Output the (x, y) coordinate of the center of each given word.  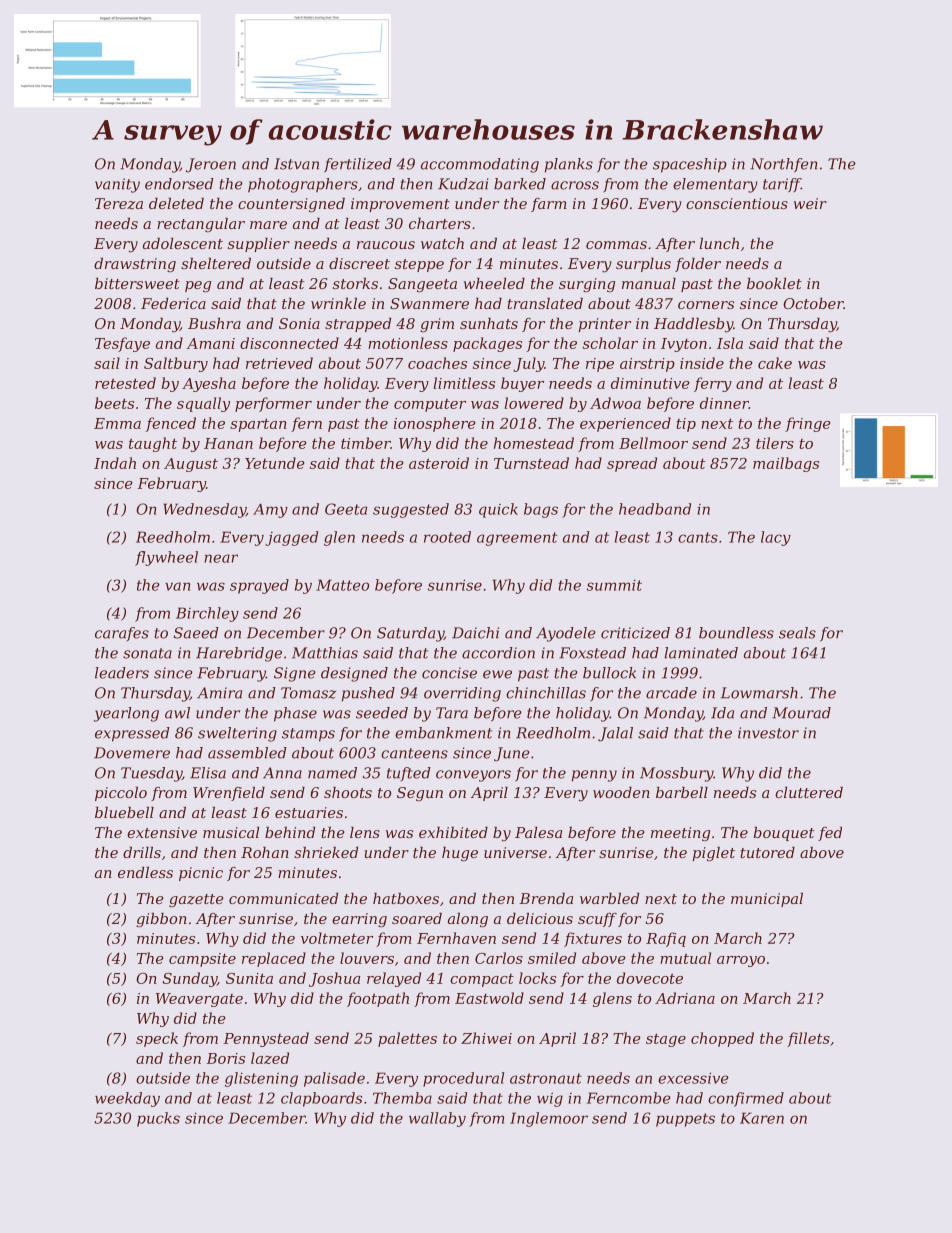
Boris (225, 1058)
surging (587, 285)
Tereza (119, 204)
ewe (497, 674)
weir (810, 203)
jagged (291, 538)
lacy (776, 538)
